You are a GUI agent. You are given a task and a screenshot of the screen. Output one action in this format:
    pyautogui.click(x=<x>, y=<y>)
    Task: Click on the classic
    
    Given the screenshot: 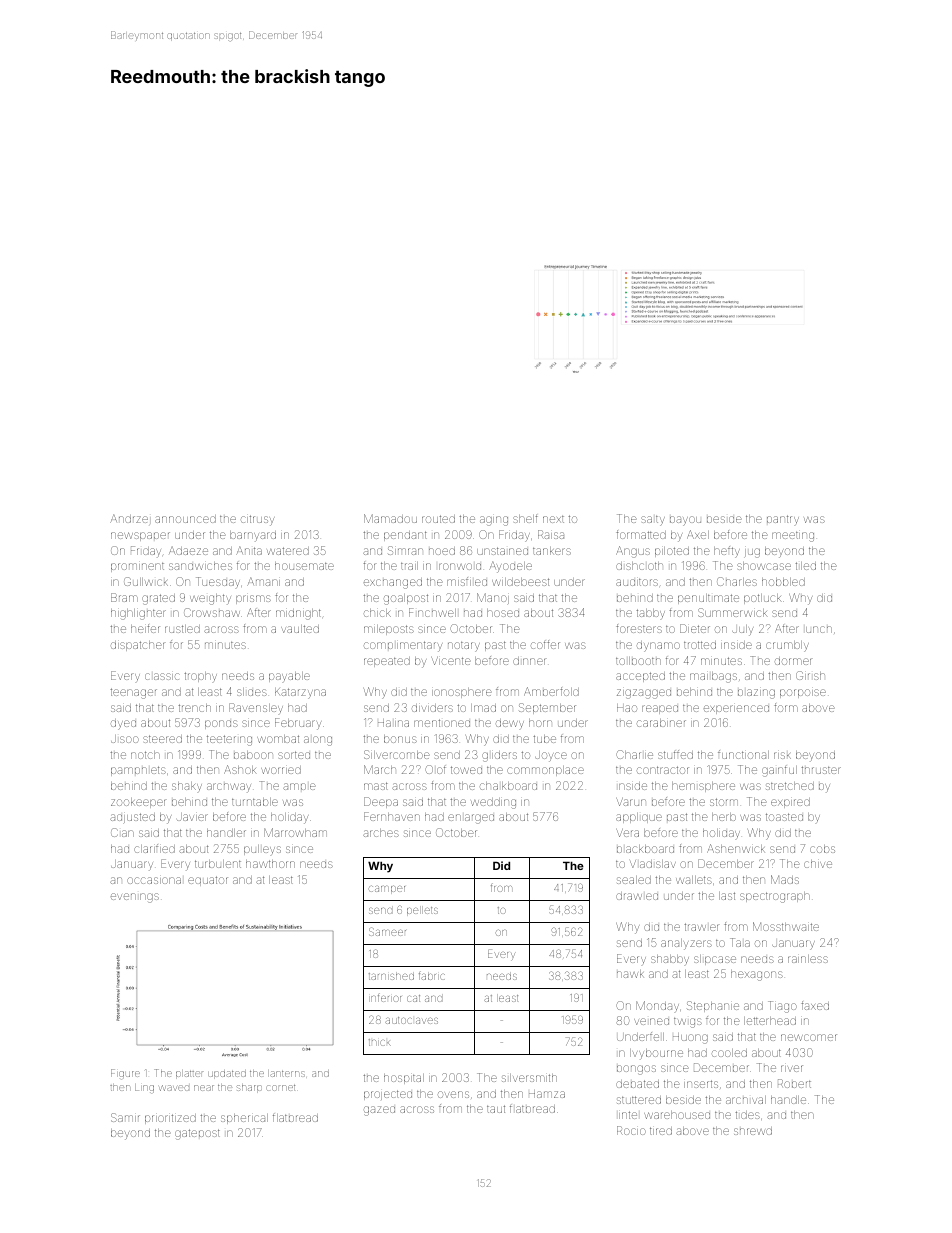 What is the action you would take?
    pyautogui.click(x=162, y=676)
